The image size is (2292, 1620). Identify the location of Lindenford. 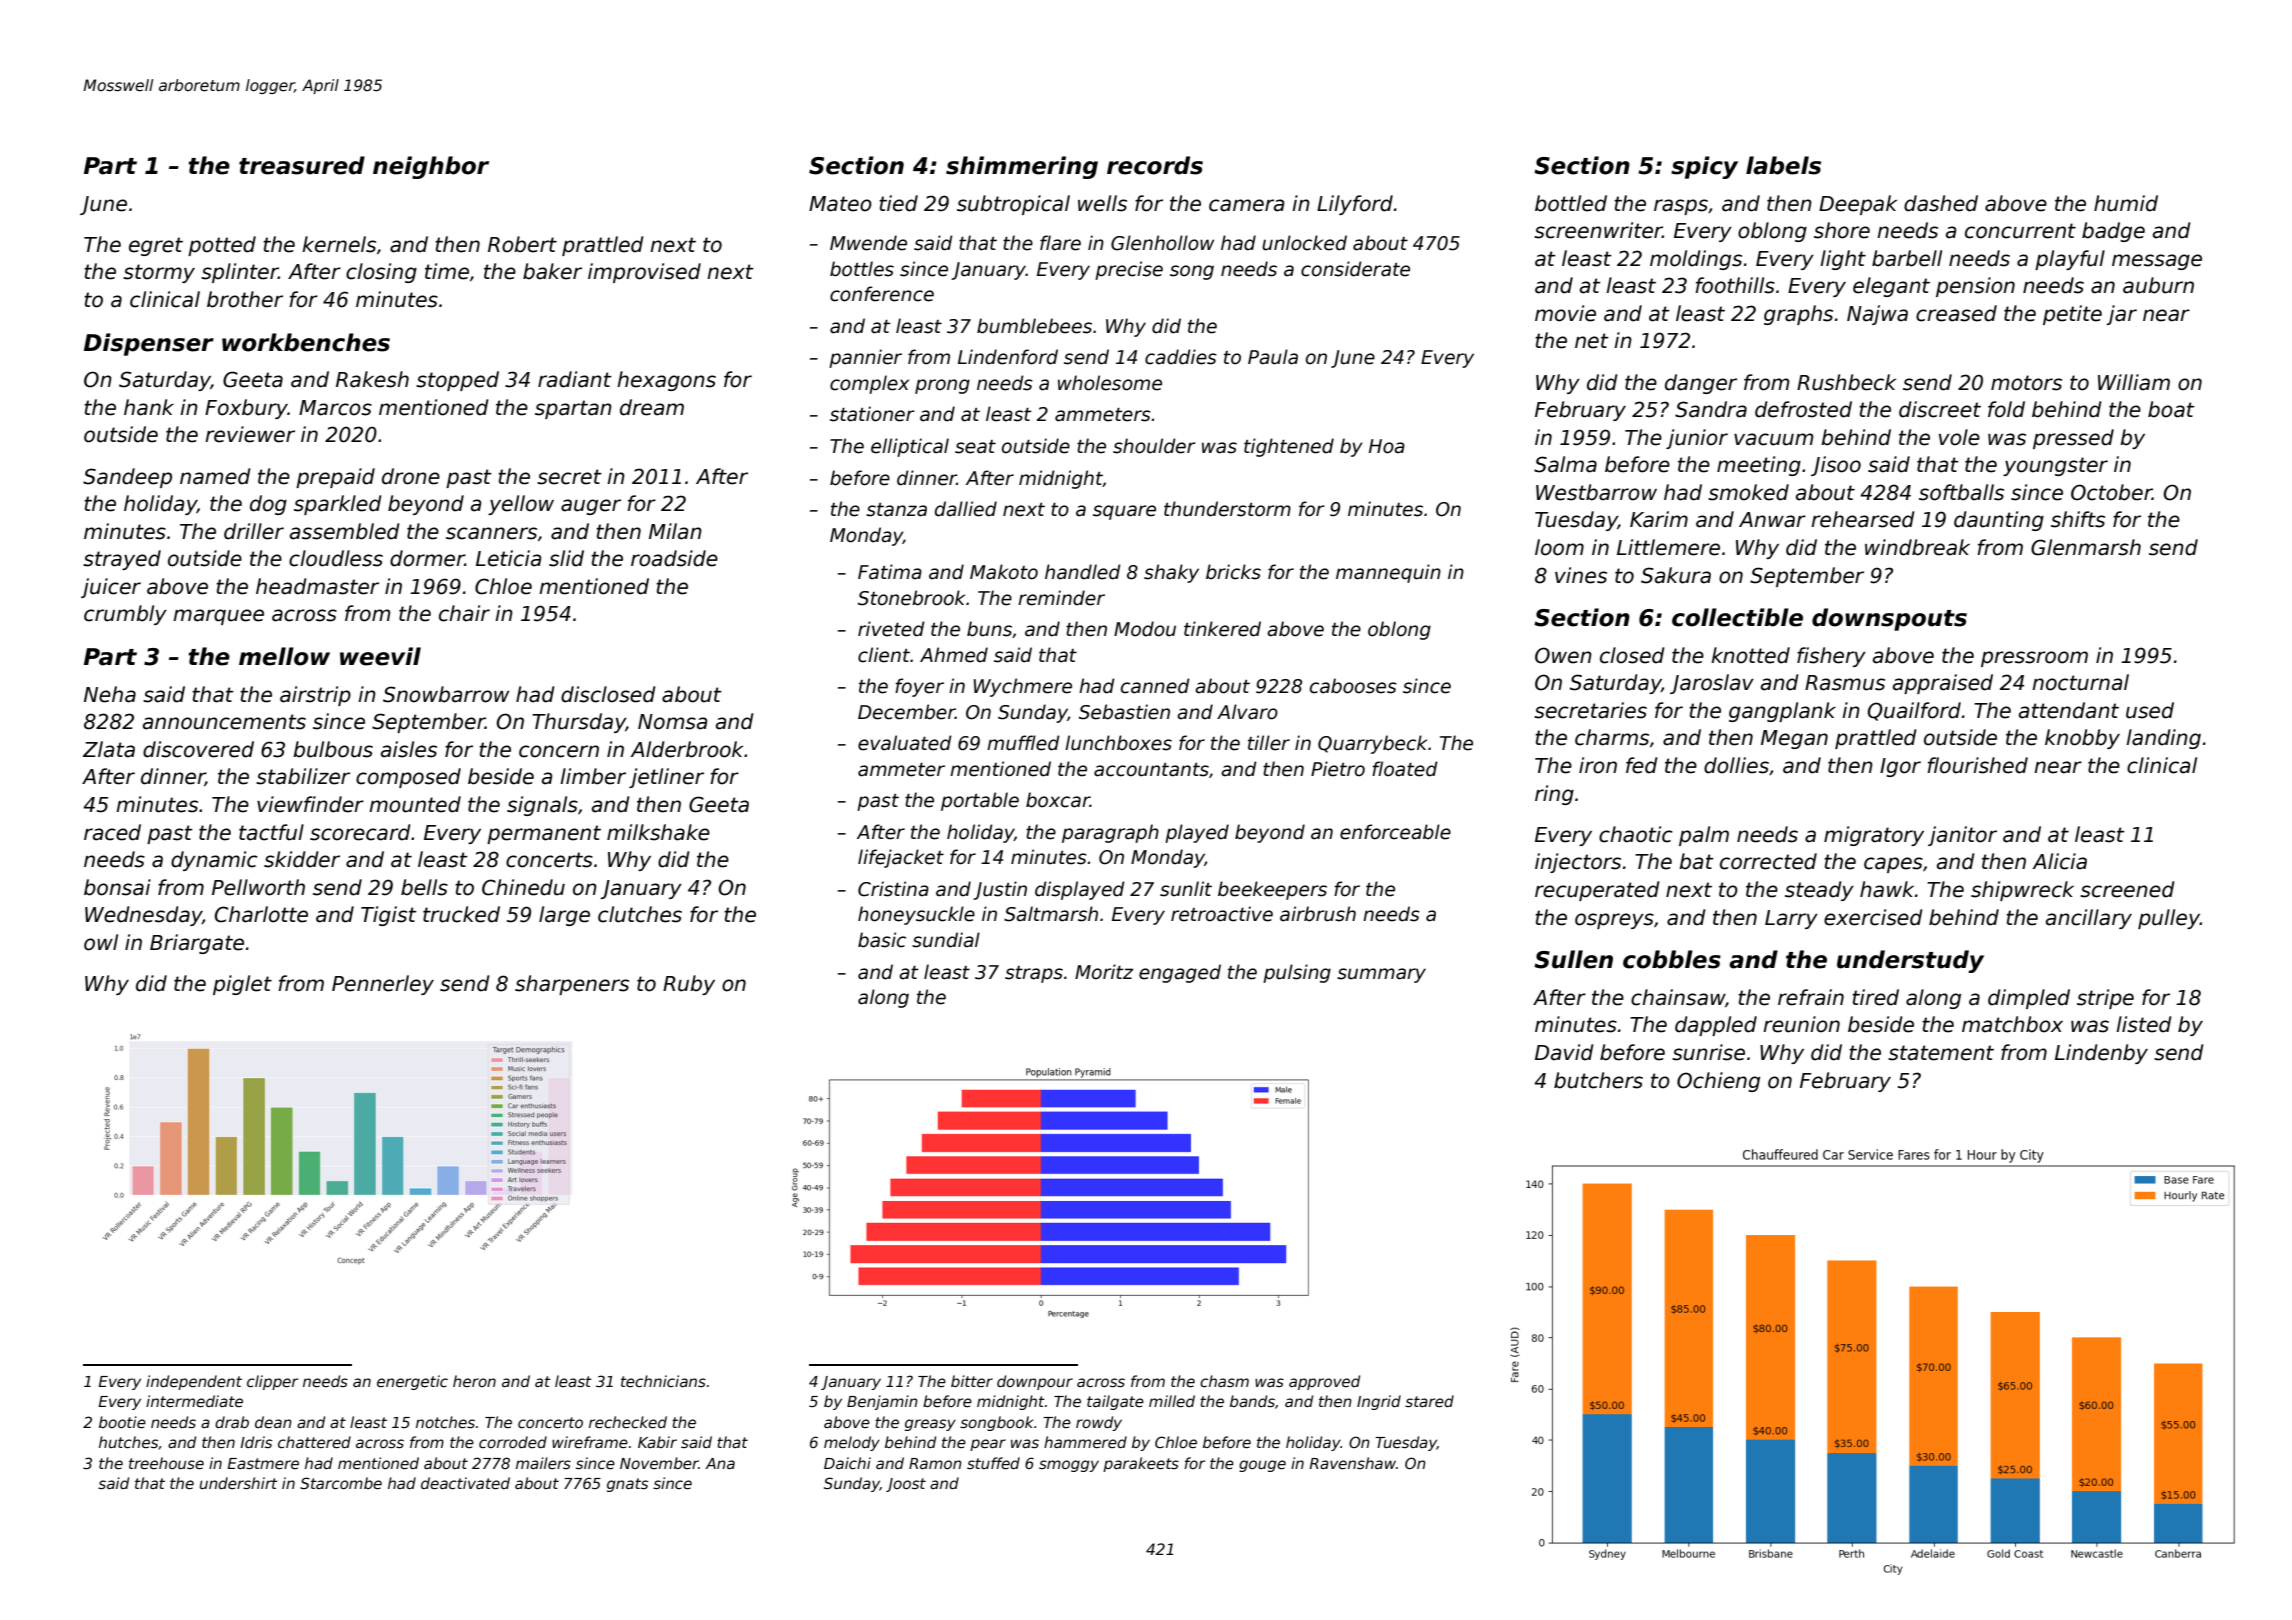
(1008, 357).
